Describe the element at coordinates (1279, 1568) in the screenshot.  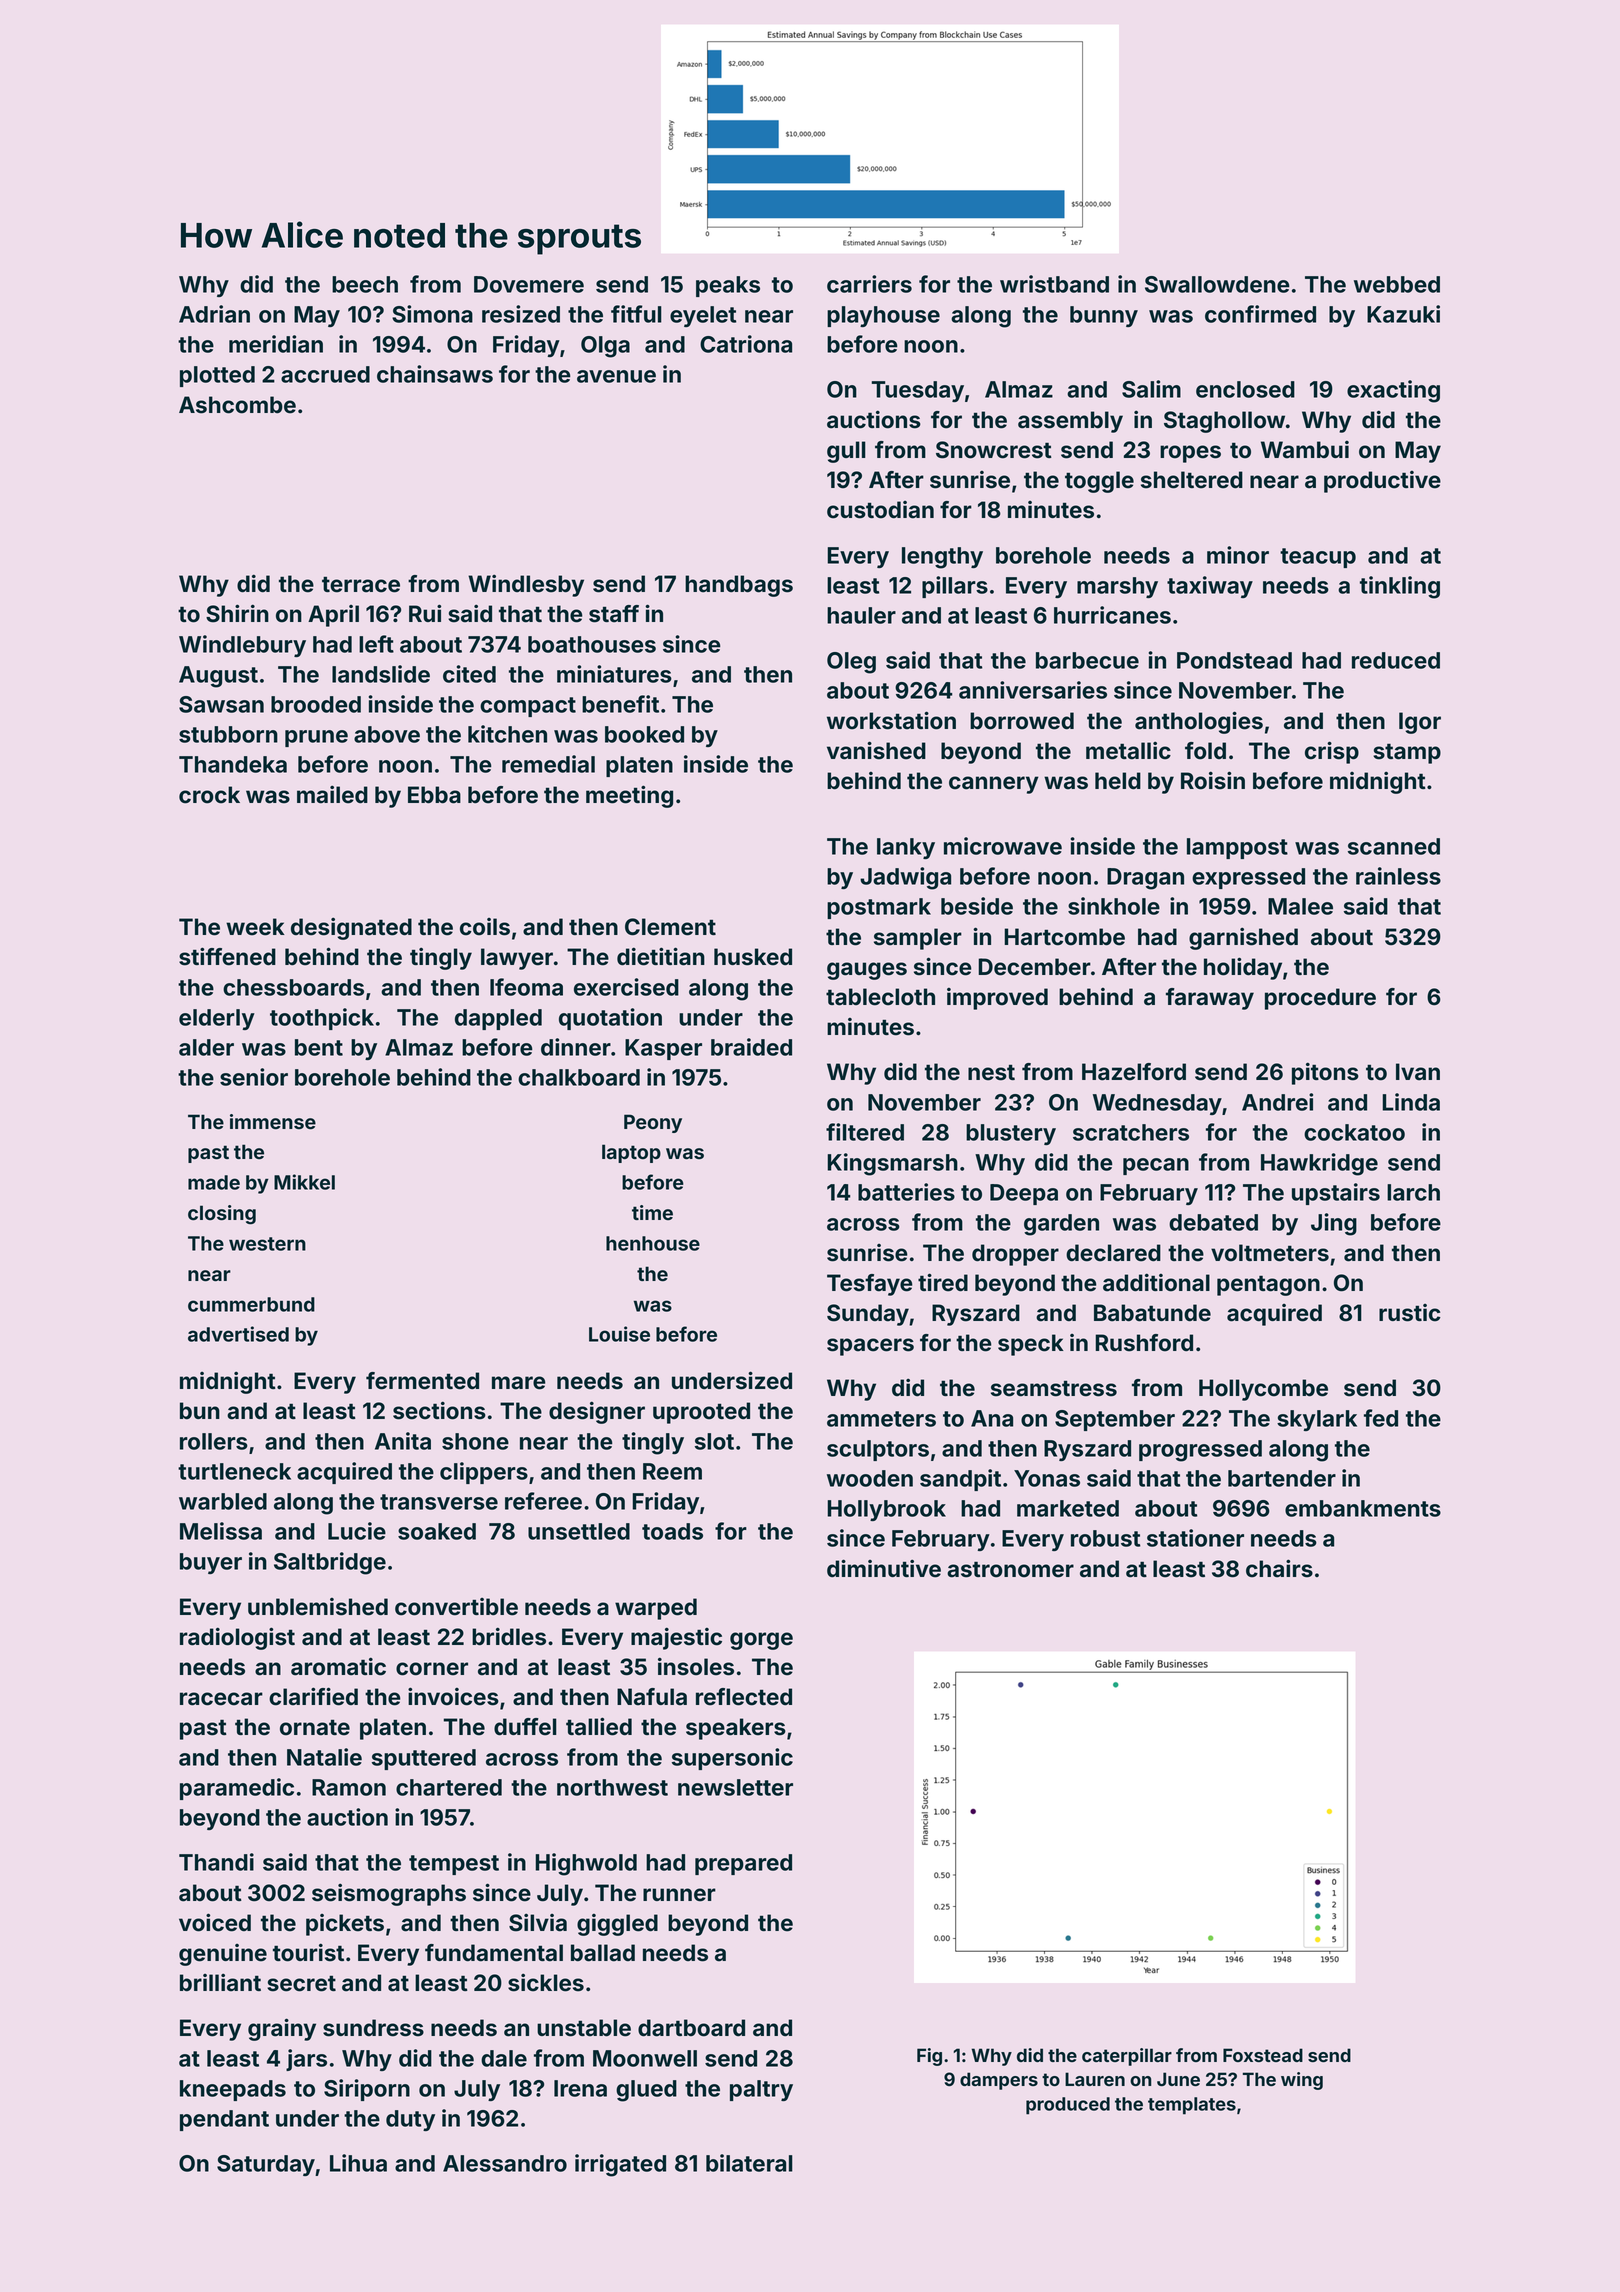
I see `chairs` at that location.
